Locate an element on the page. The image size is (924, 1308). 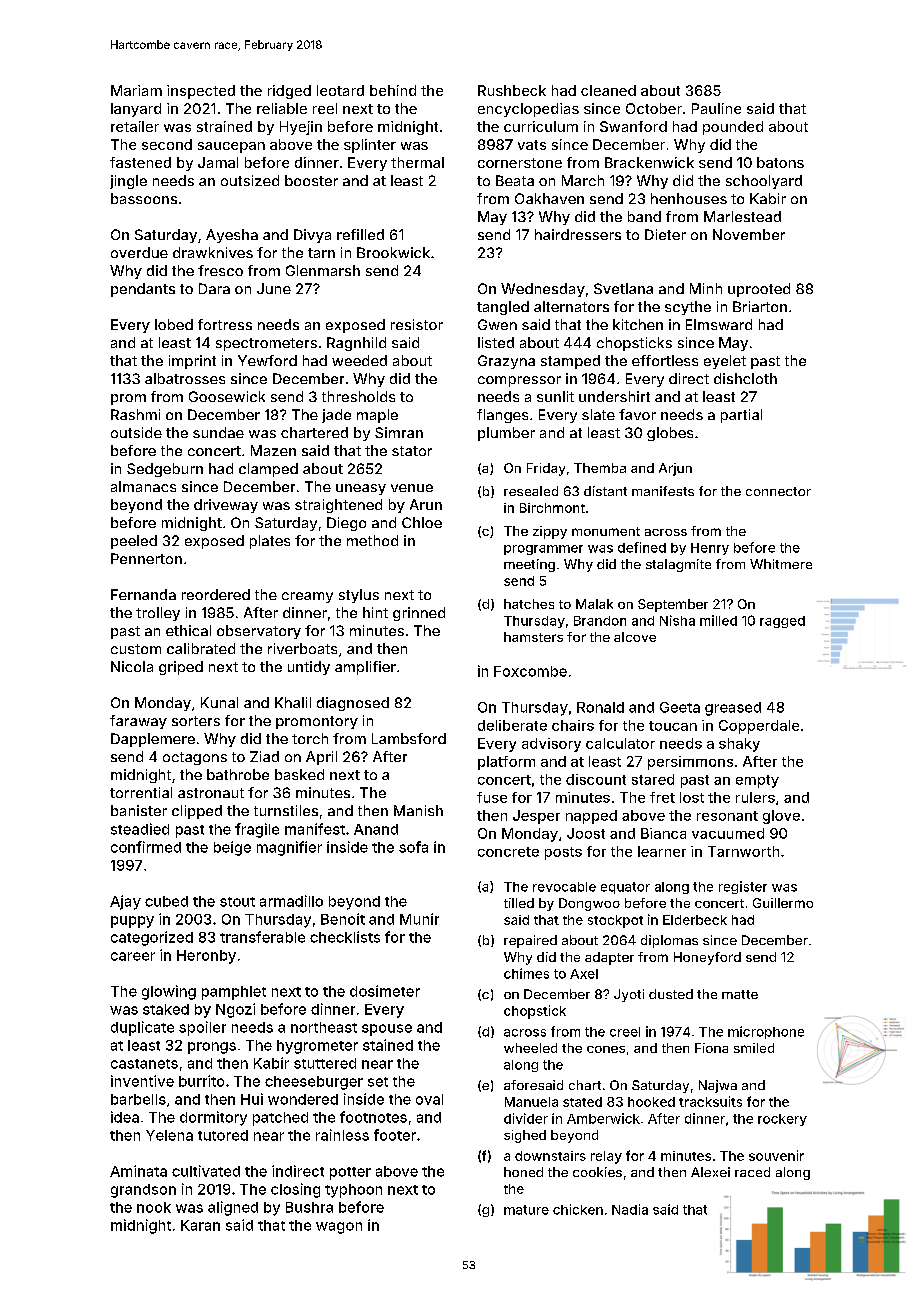
steadied is located at coordinates (140, 829).
